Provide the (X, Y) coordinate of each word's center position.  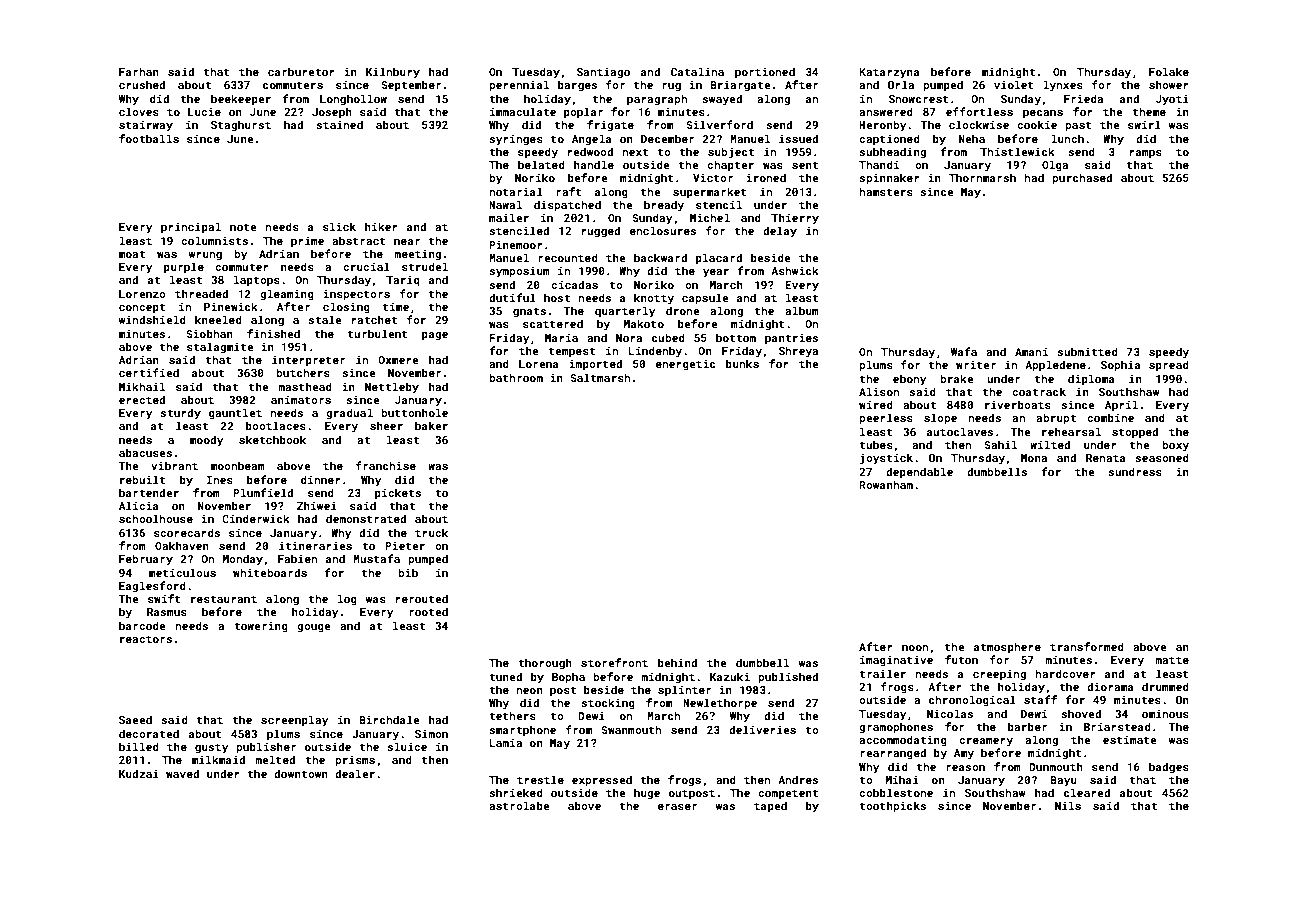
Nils (1068, 805)
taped (770, 807)
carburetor (301, 71)
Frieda (1083, 98)
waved (182, 773)
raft (569, 191)
